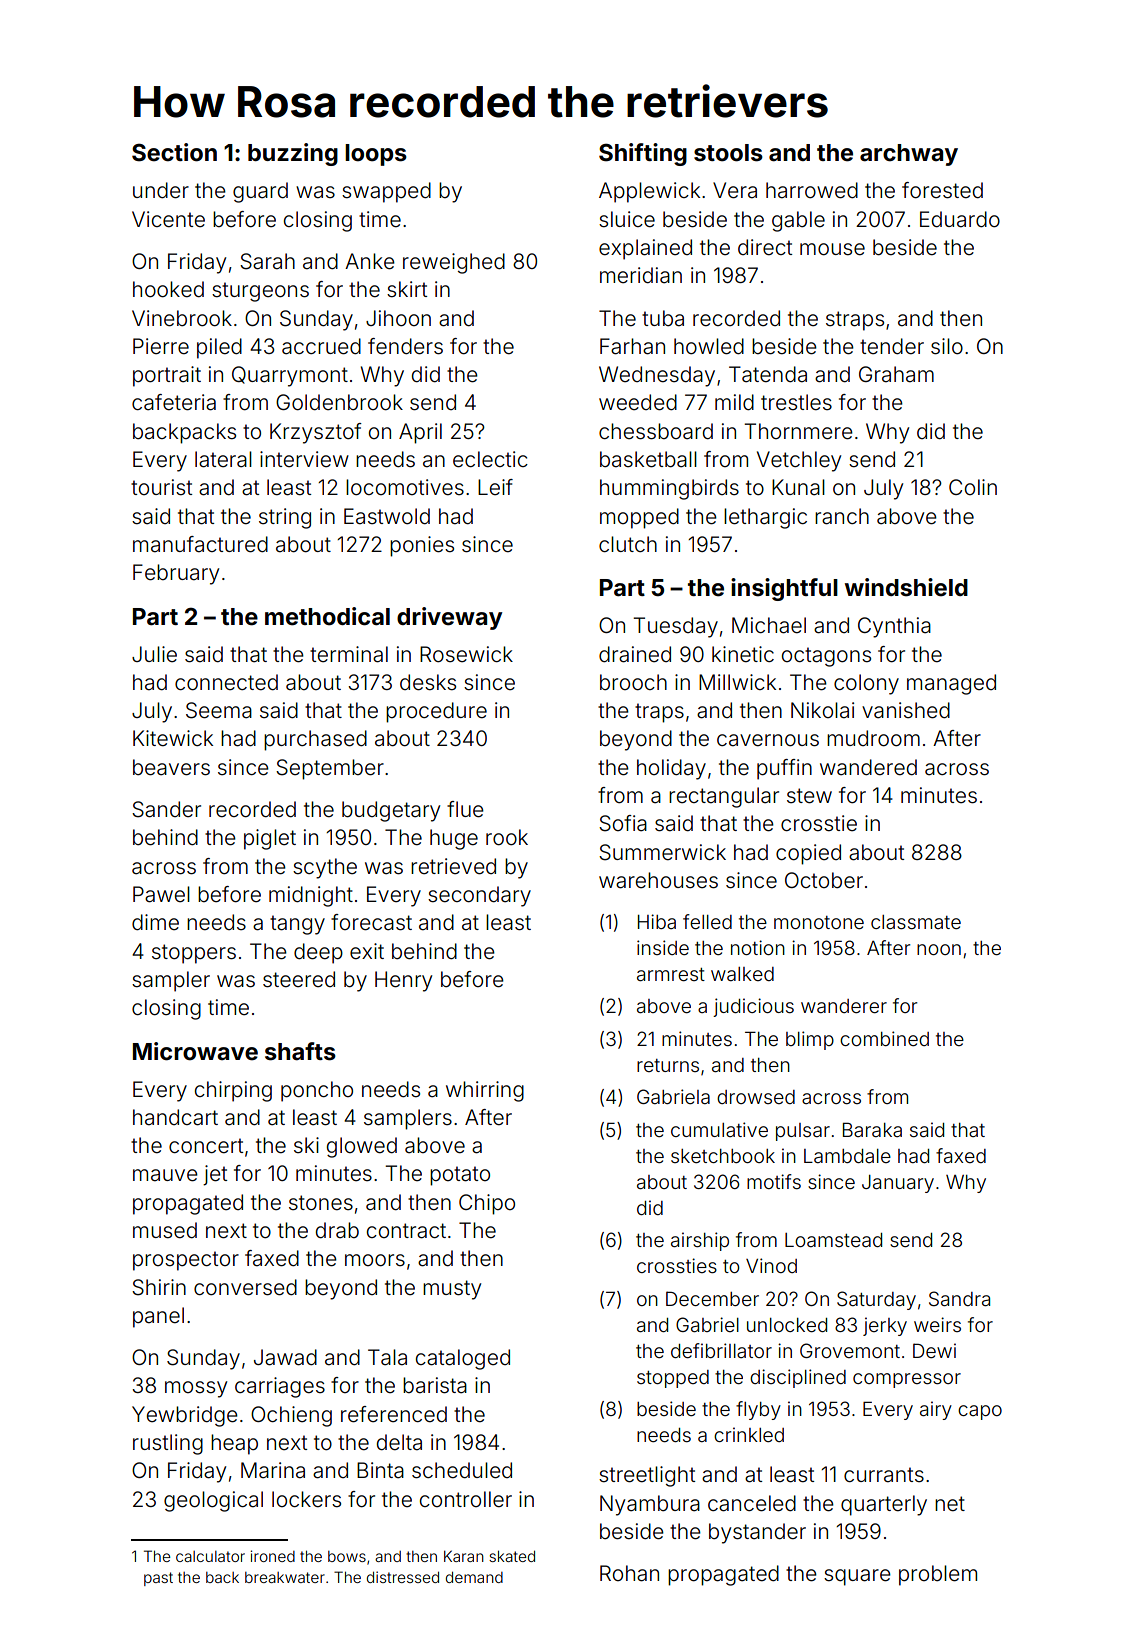  Describe the element at coordinates (453, 866) in the screenshot. I see `retrieved` at that location.
